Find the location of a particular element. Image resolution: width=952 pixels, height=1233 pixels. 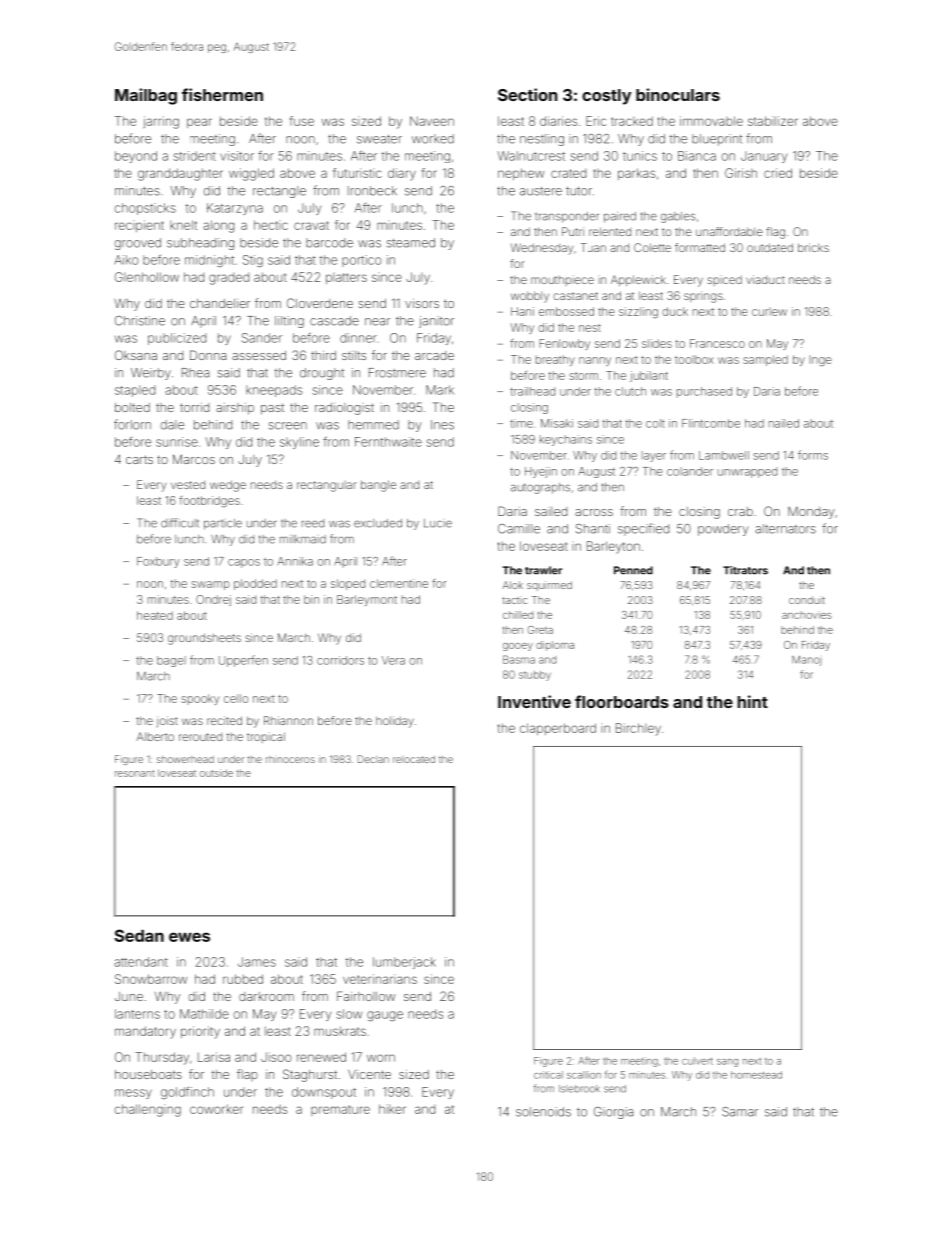

springs is located at coordinates (703, 297).
